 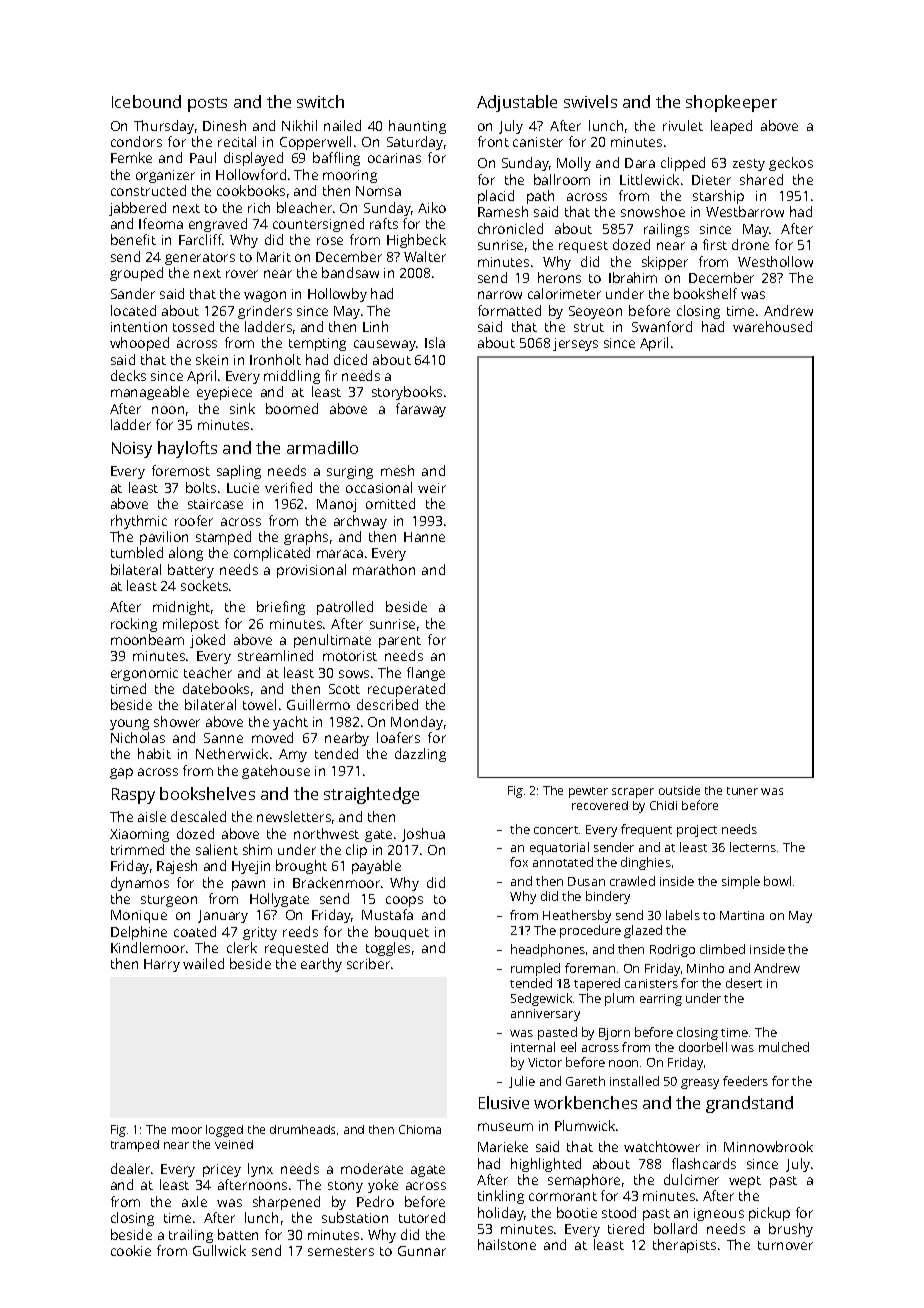 I want to click on clerk, so click(x=242, y=947).
